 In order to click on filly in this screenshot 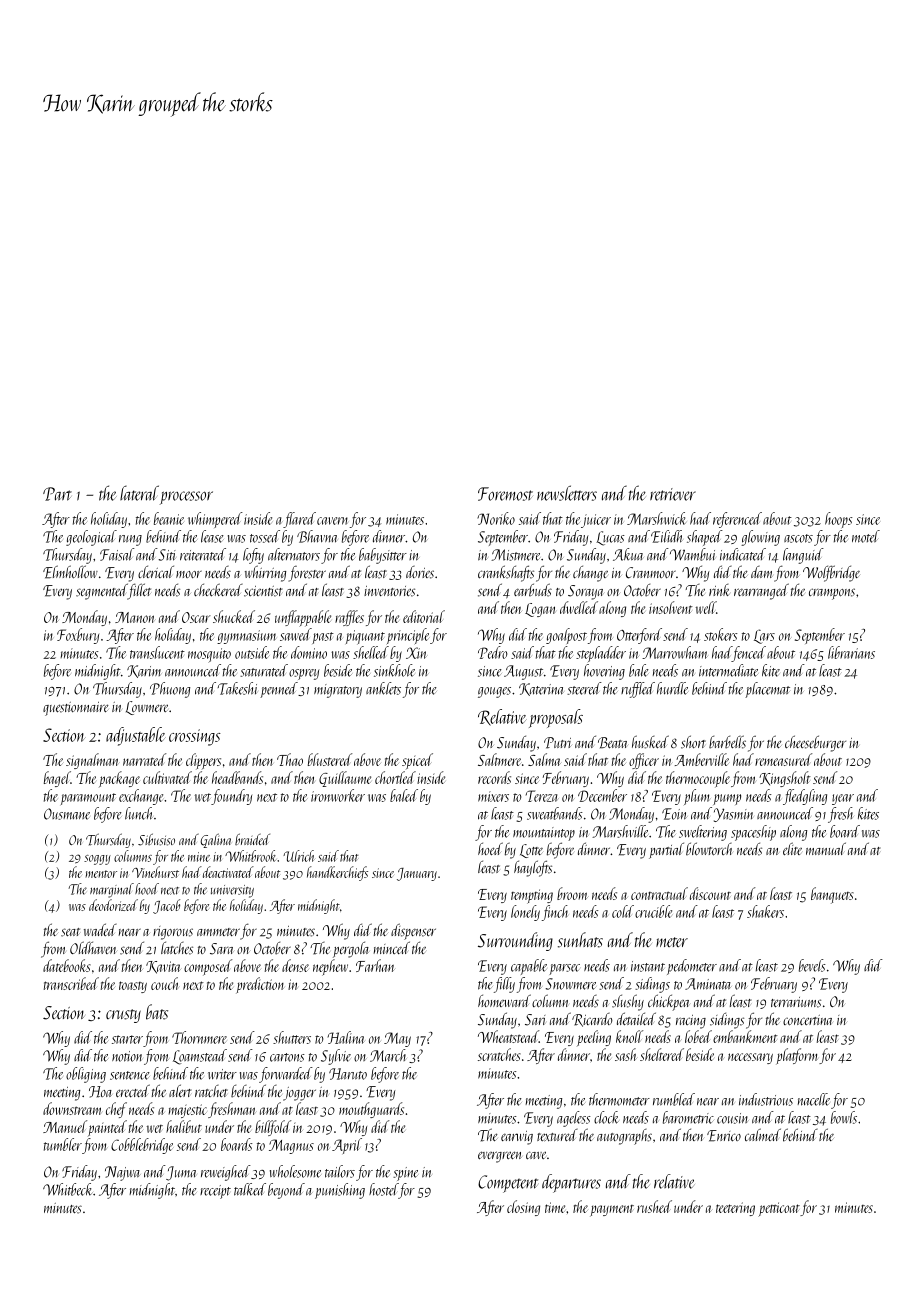, I will do `click(504, 985)`.
